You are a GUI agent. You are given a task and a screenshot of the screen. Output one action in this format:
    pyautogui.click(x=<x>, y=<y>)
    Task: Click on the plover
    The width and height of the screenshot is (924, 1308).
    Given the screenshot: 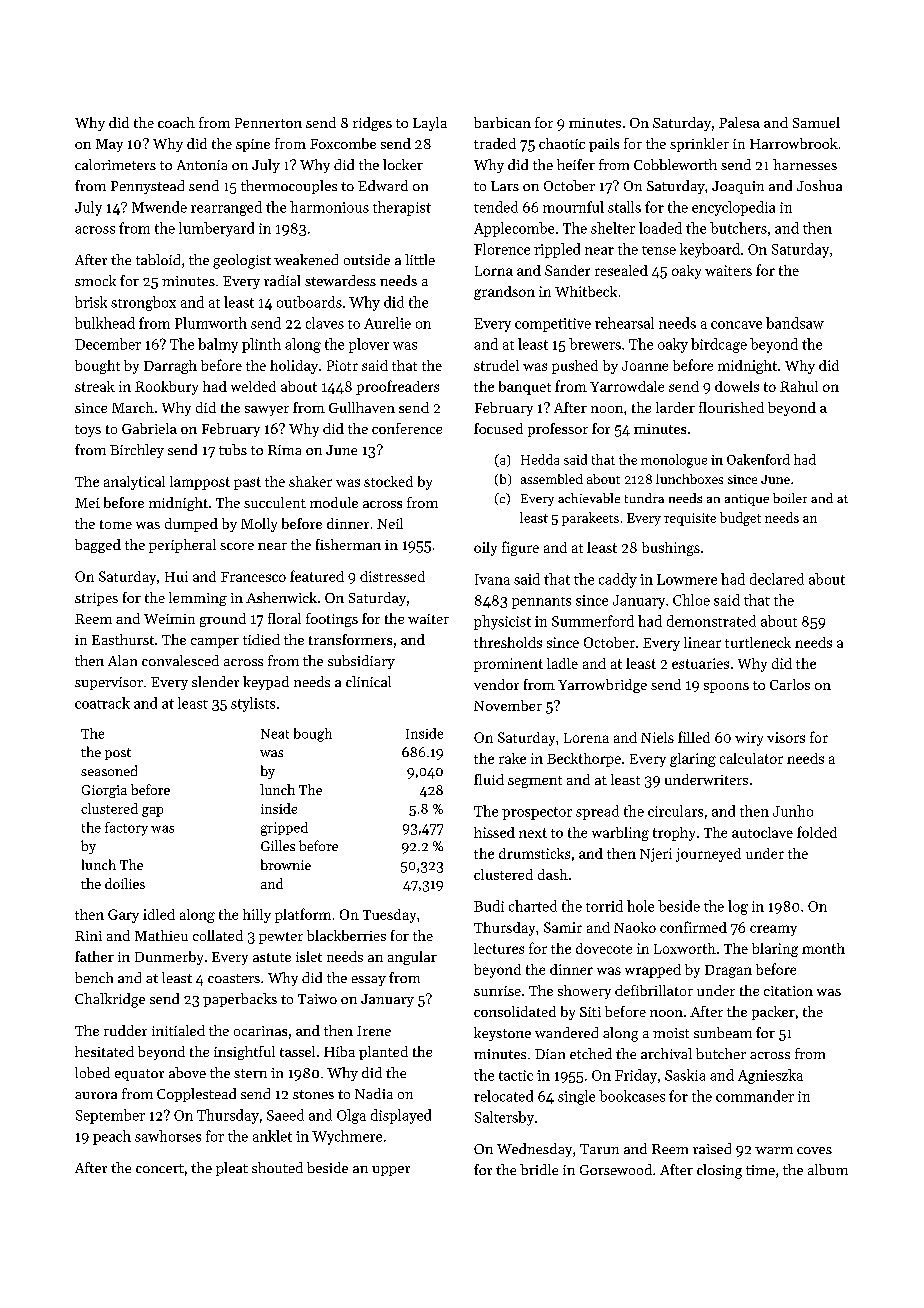 What is the action you would take?
    pyautogui.click(x=369, y=345)
